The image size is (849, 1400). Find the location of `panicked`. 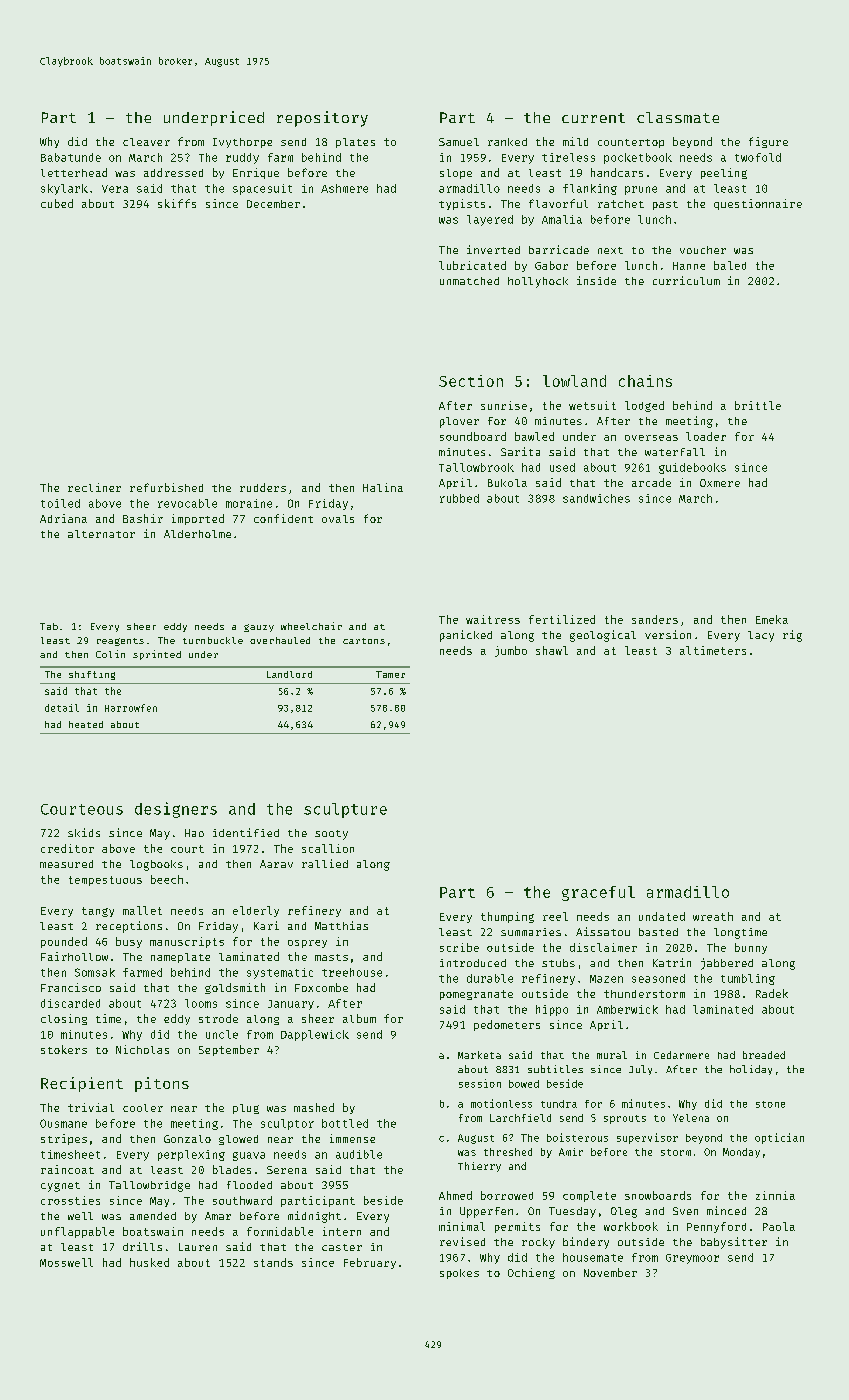

panicked is located at coordinates (466, 636).
